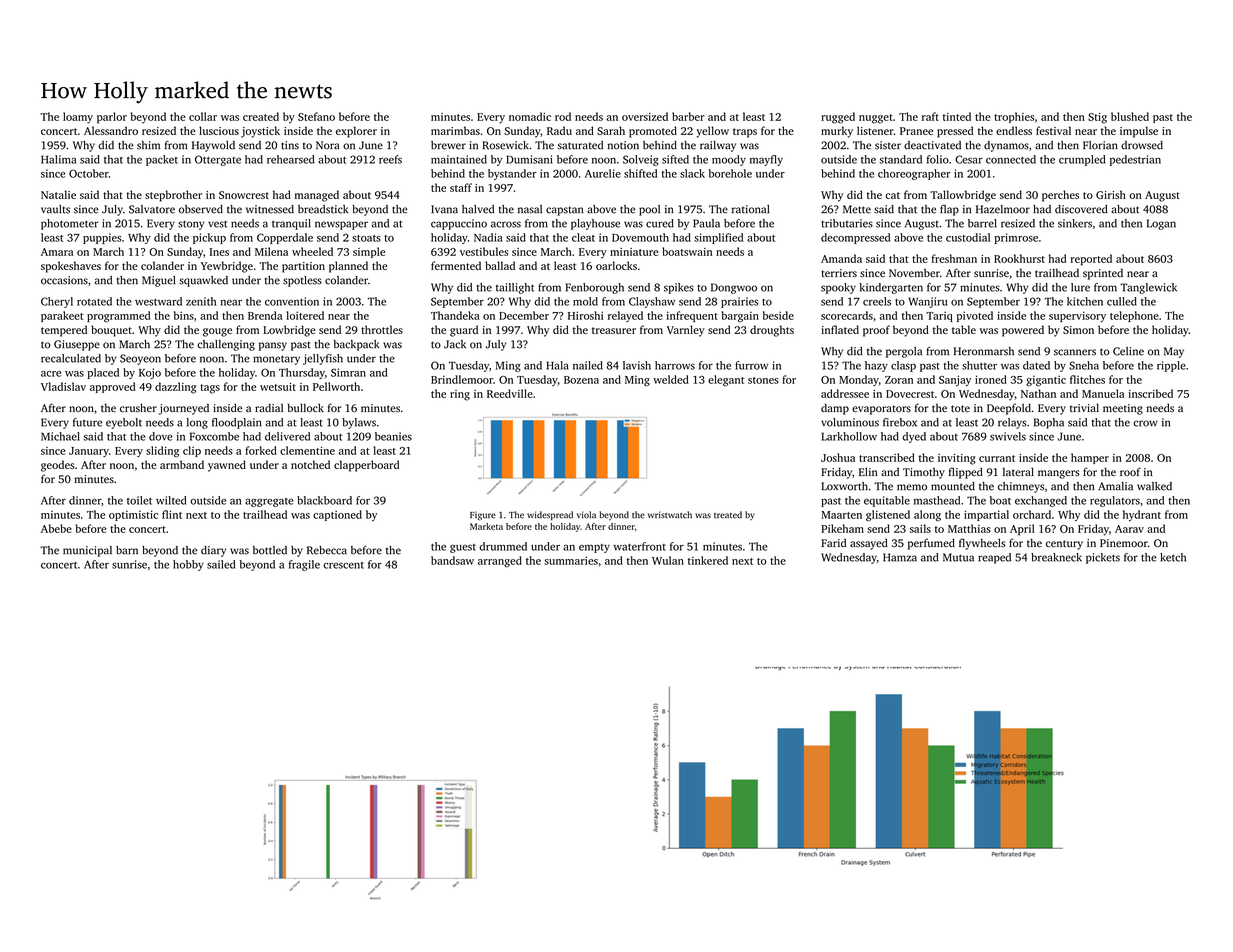  Describe the element at coordinates (111, 130) in the image. I see `Alessandro` at that location.
